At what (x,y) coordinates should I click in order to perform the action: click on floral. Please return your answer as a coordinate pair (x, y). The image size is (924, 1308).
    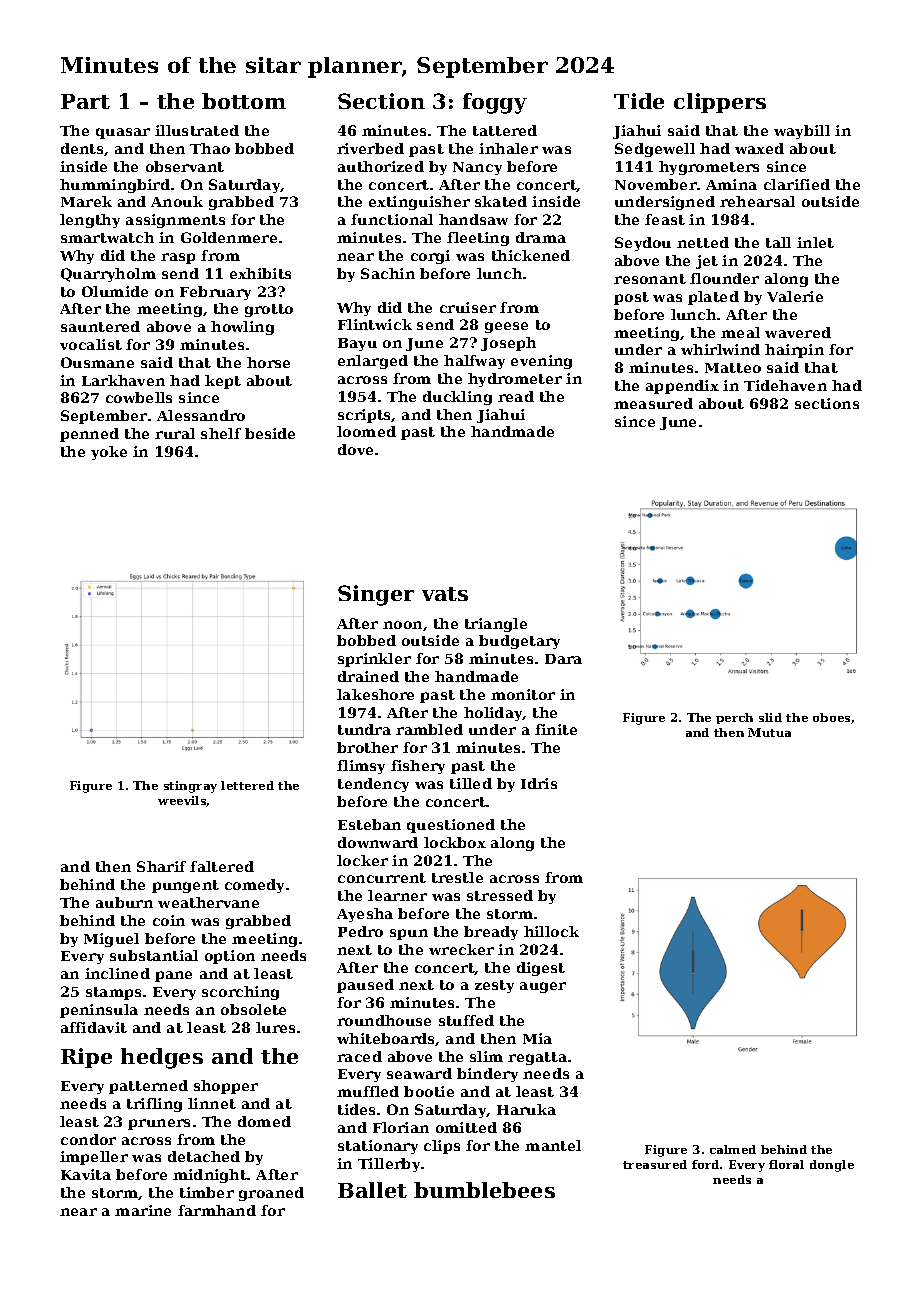
    Looking at the image, I should click on (786, 1164).
